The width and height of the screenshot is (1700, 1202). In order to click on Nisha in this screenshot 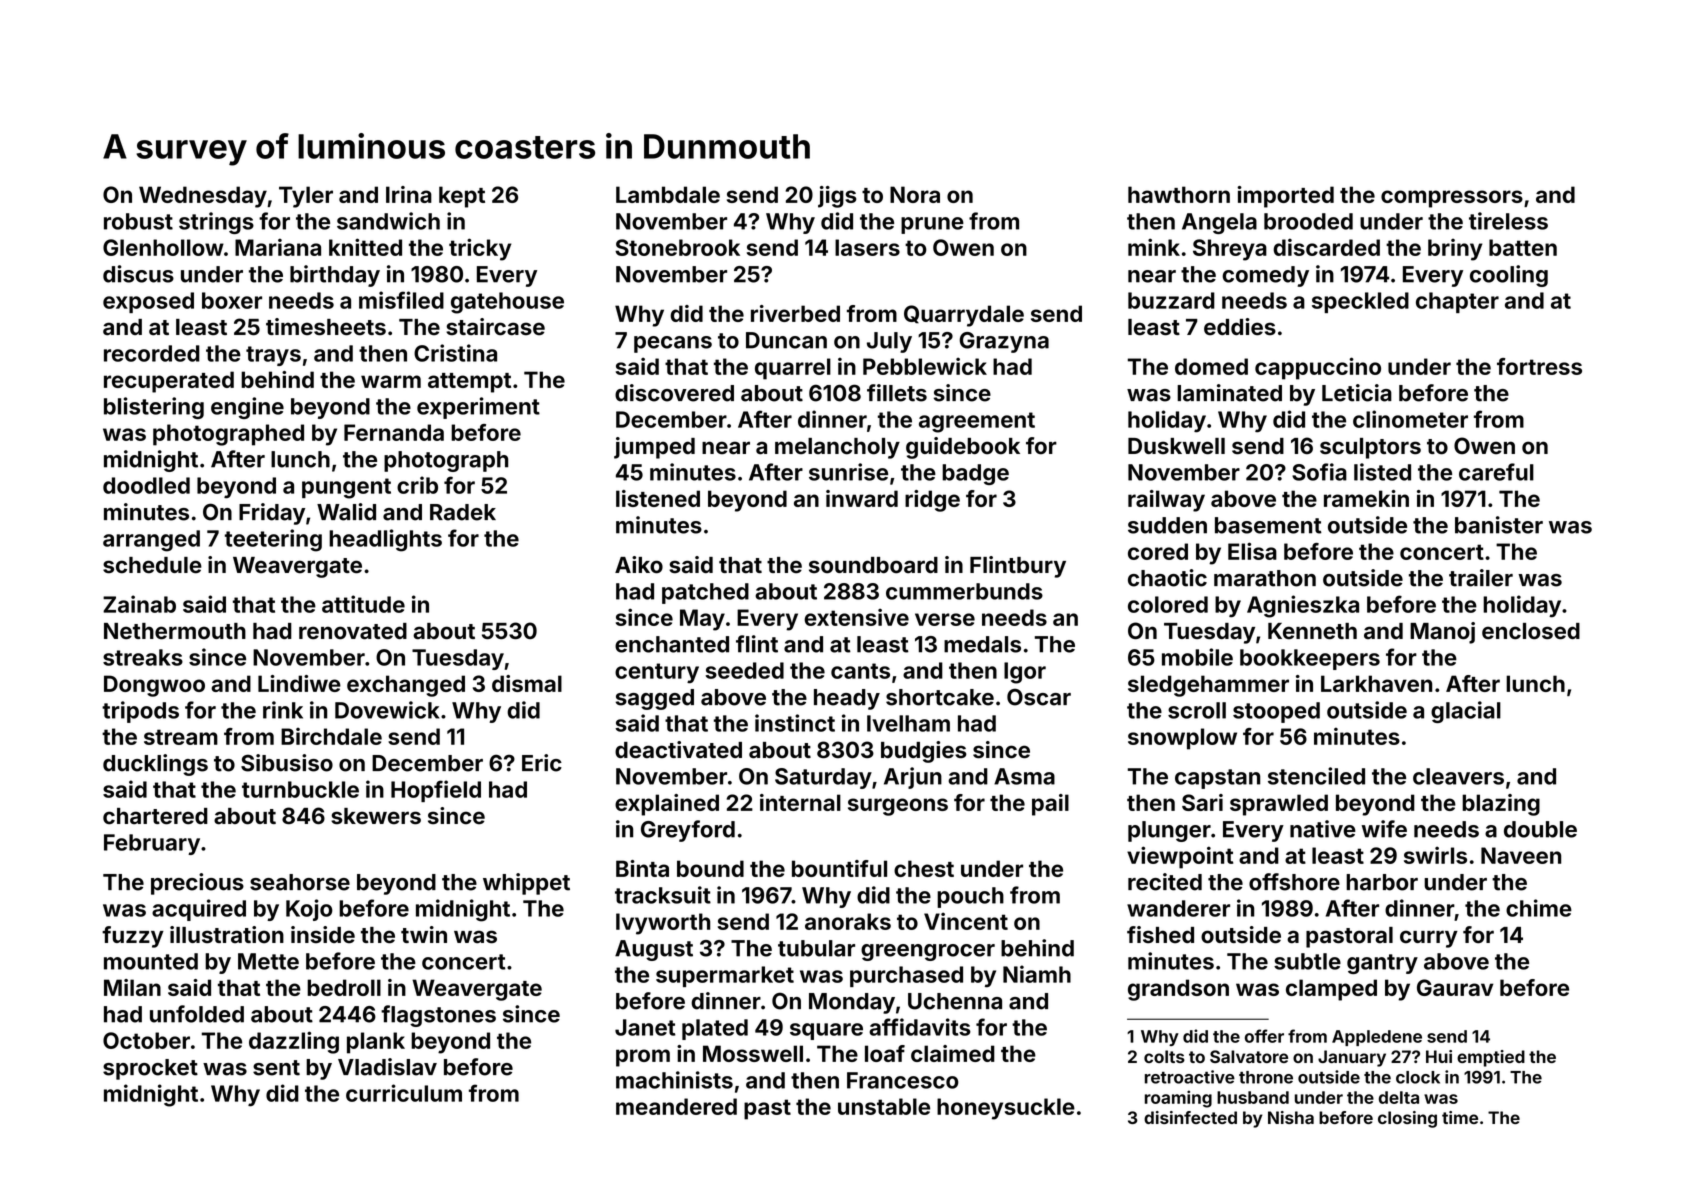, I will do `click(1291, 1117)`.
